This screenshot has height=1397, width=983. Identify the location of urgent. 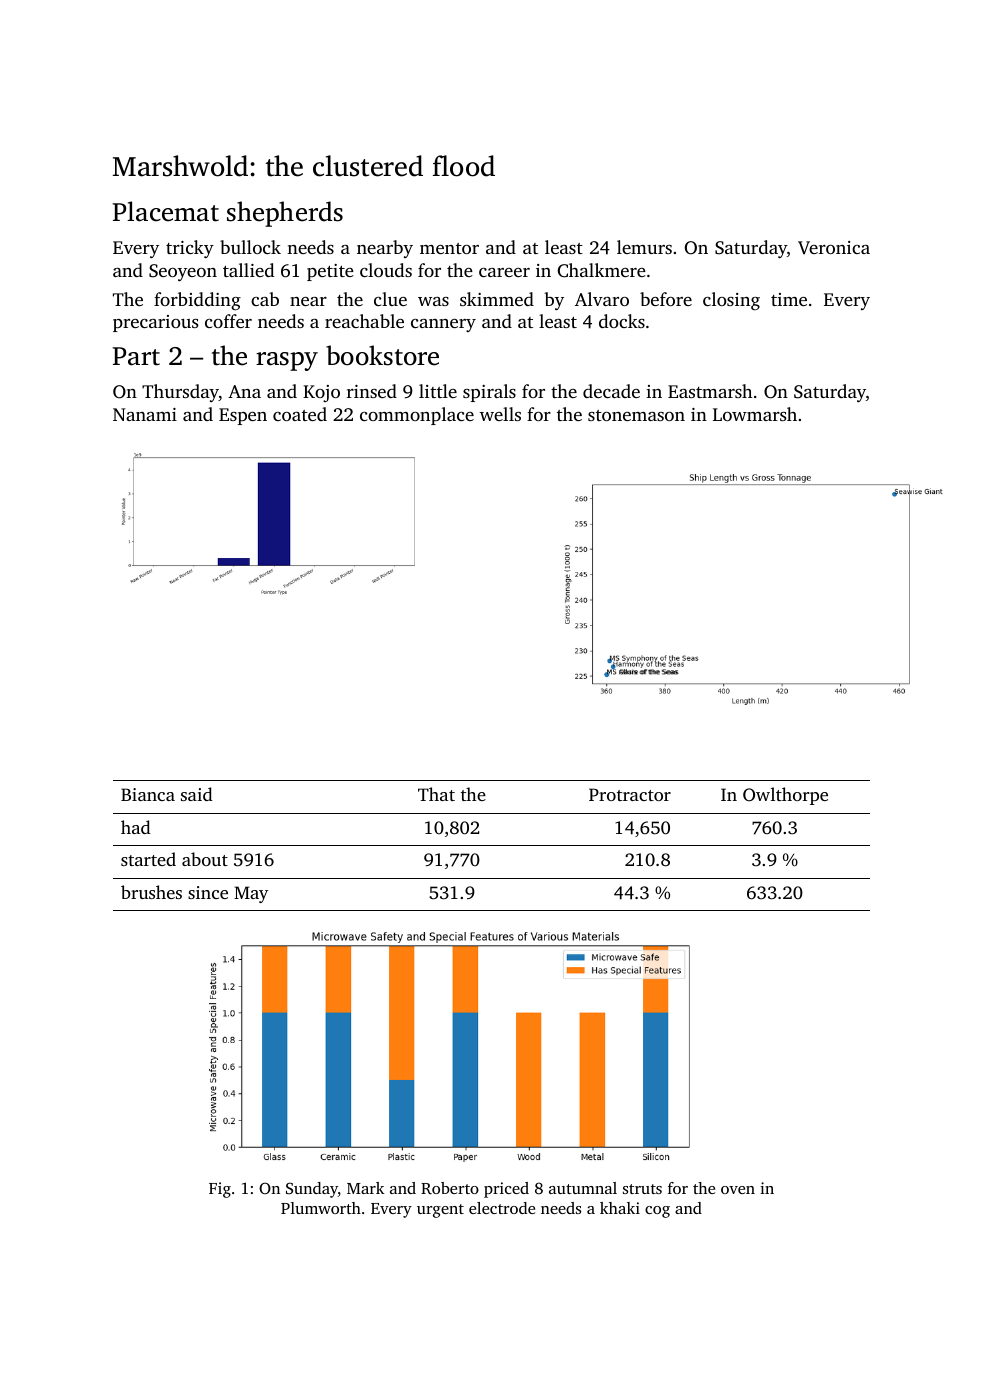
(440, 1211).
